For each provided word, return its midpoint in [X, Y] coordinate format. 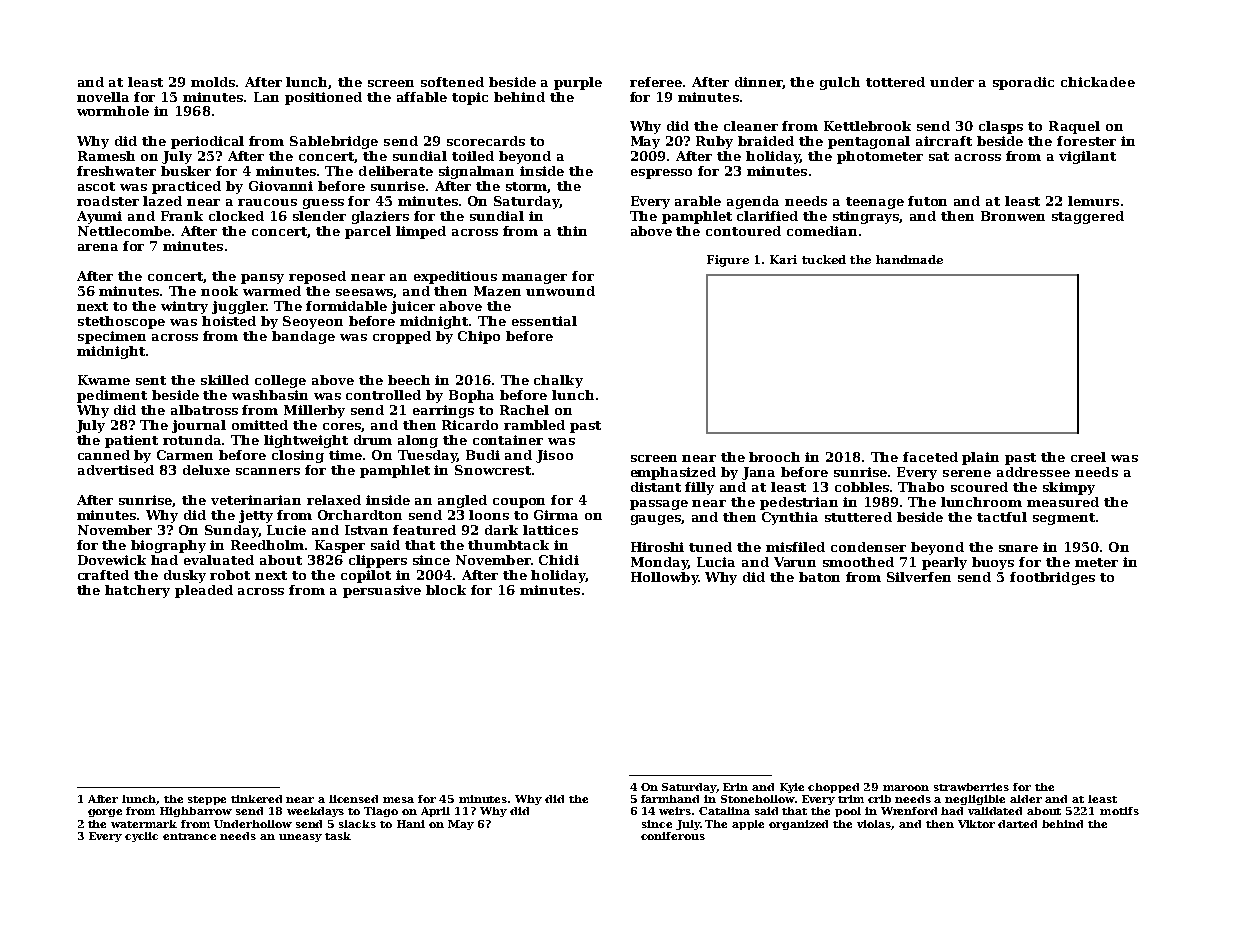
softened [452, 82]
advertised [116, 470]
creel [1088, 457]
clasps [1001, 127]
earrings [443, 411]
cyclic [141, 837]
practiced [186, 187]
